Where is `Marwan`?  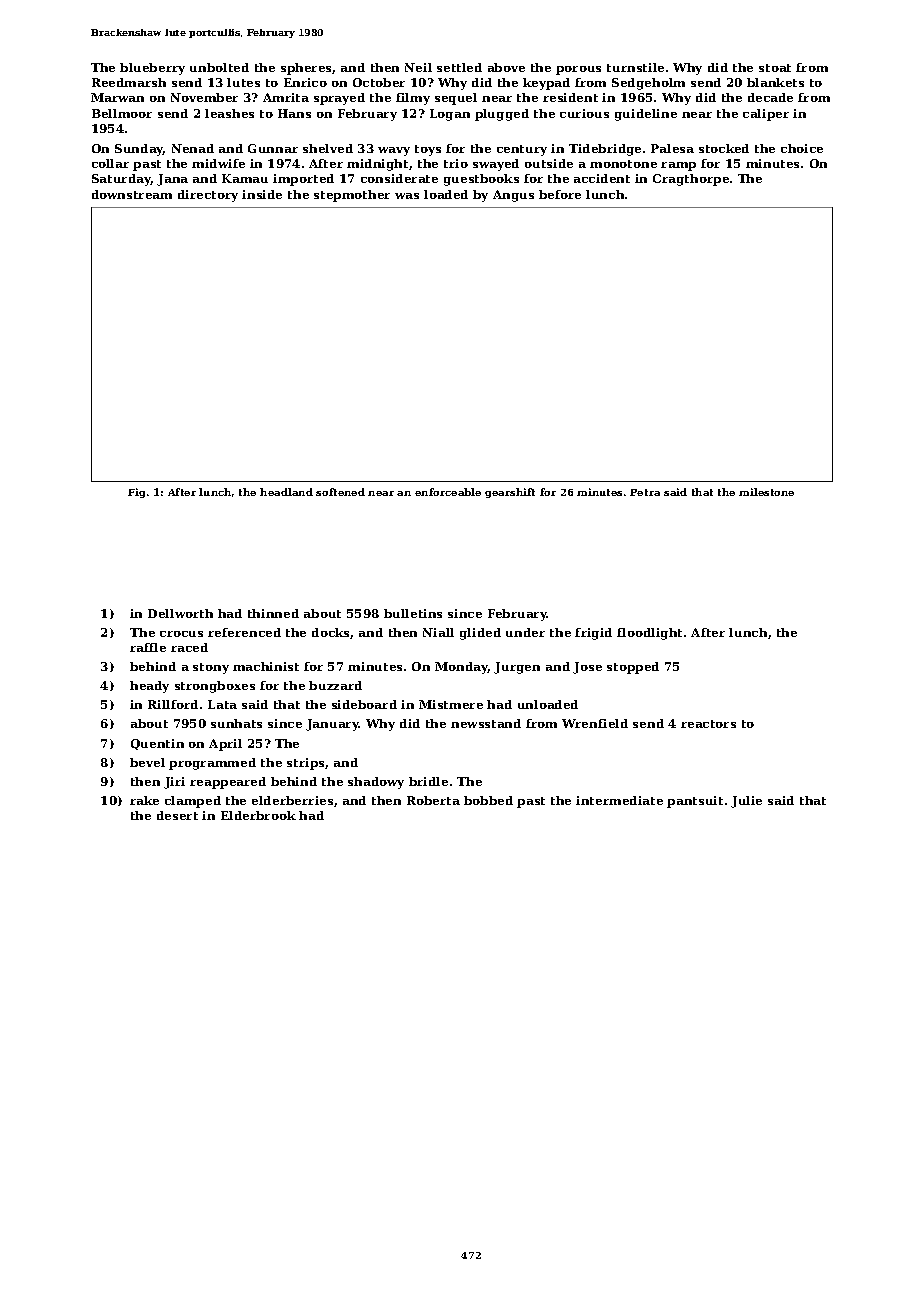 Marwan is located at coordinates (117, 97).
